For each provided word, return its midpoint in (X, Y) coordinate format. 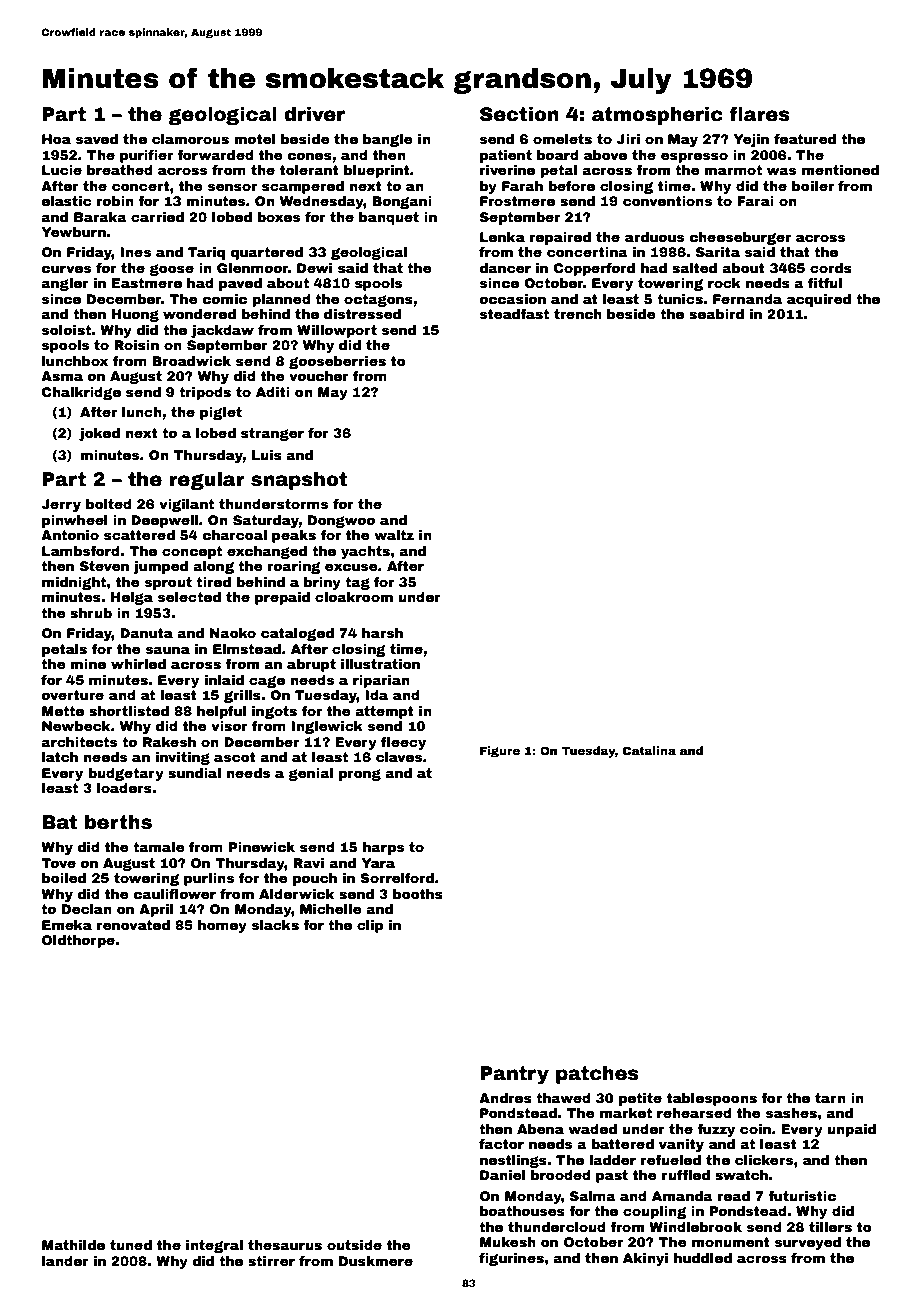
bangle (388, 140)
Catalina (649, 750)
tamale (159, 847)
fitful (825, 283)
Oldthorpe (78, 941)
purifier (146, 156)
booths (418, 894)
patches (597, 1075)
